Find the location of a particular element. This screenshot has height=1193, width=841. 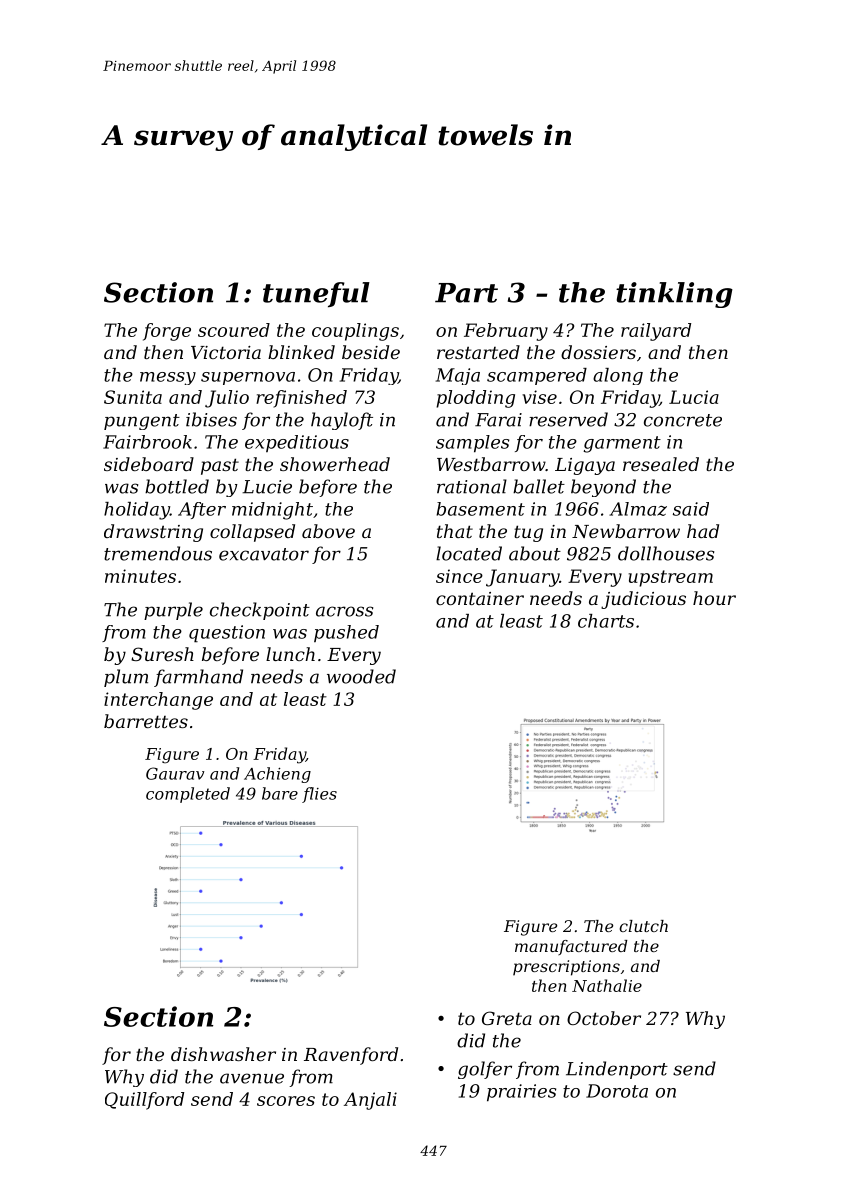

flies is located at coordinates (319, 795).
